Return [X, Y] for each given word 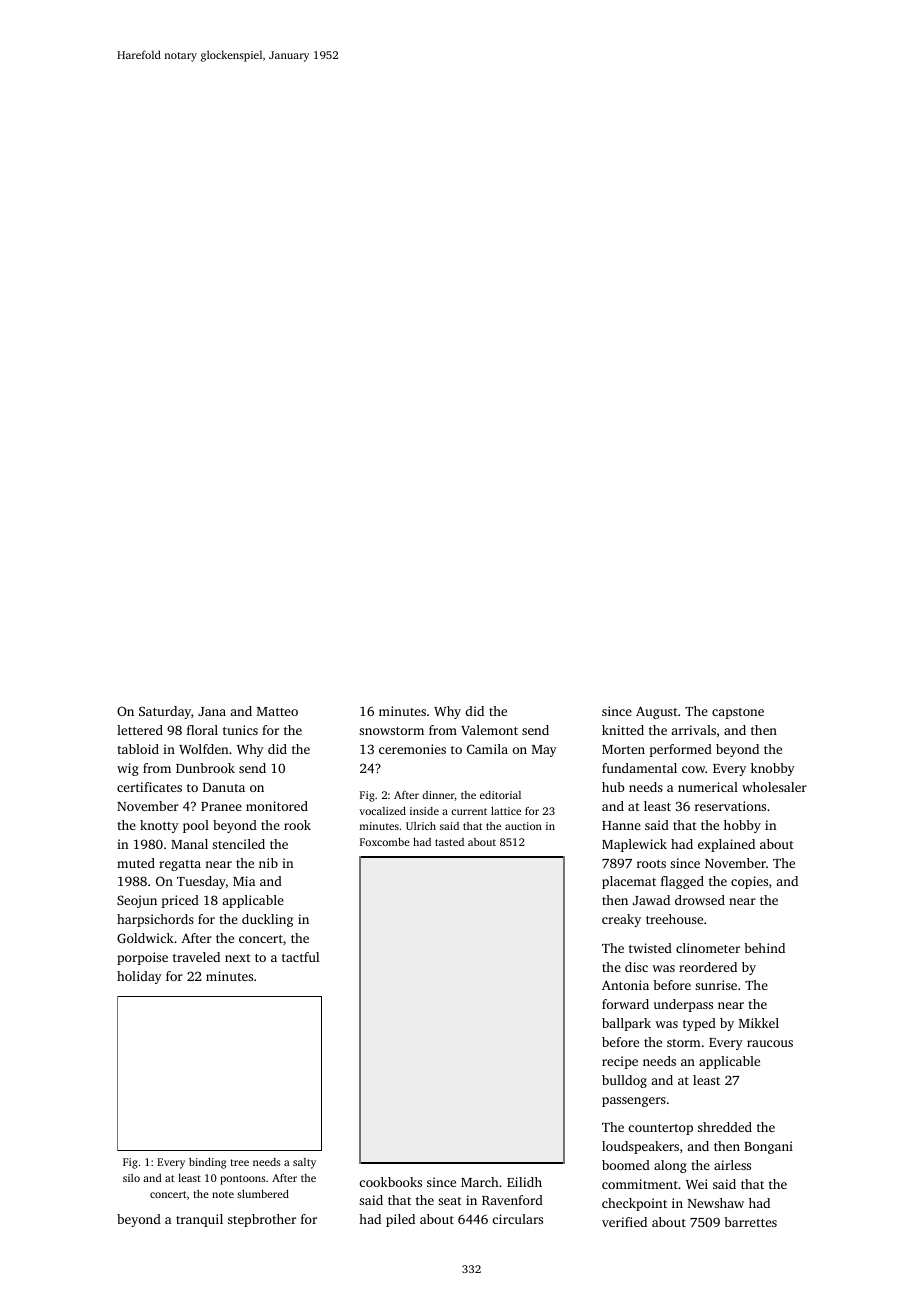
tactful [300, 957]
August [657, 712]
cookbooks [391, 1182]
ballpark [626, 1024]
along [670, 1166]
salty [304, 1163]
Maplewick [634, 845]
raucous [770, 1043]
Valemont [489, 730]
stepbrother [262, 1220]
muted [136, 863]
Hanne [621, 825]
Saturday [165, 712]
